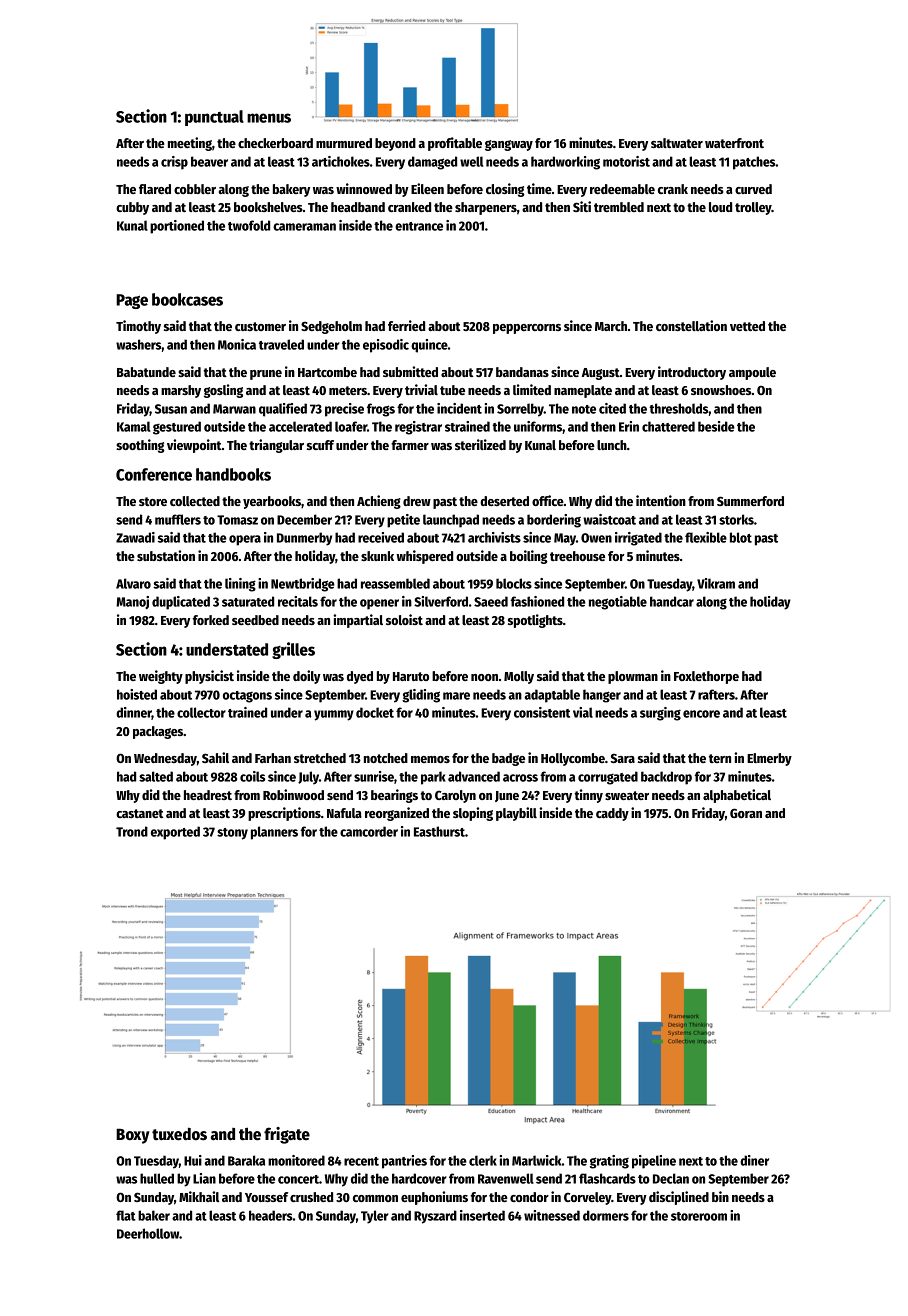 The image size is (908, 1316). Describe the element at coordinates (677, 143) in the page. I see `saltwater` at that location.
